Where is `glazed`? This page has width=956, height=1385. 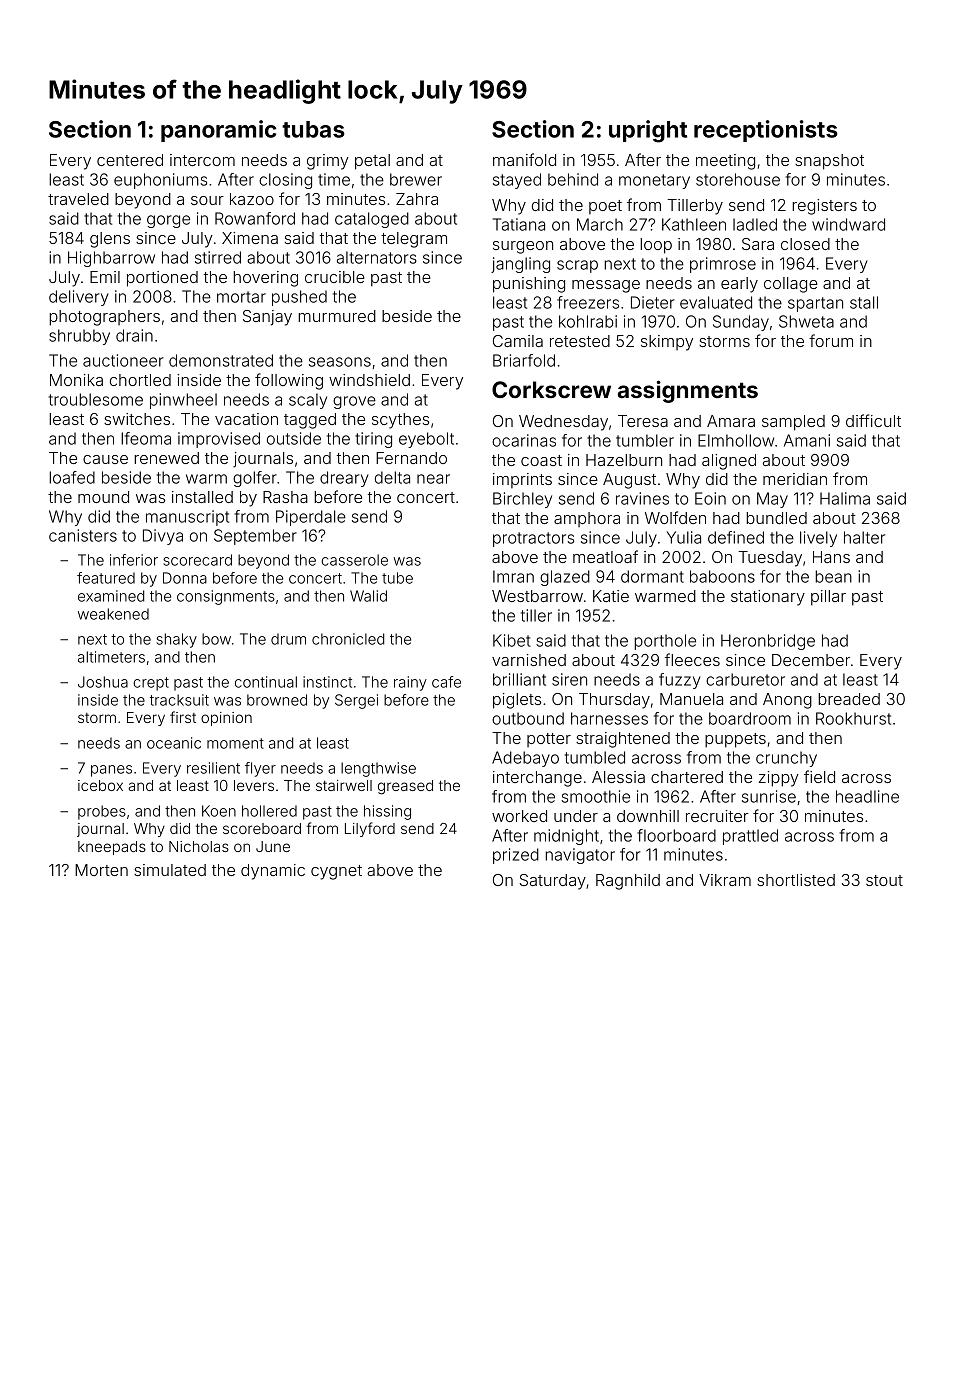 glazed is located at coordinates (565, 578).
